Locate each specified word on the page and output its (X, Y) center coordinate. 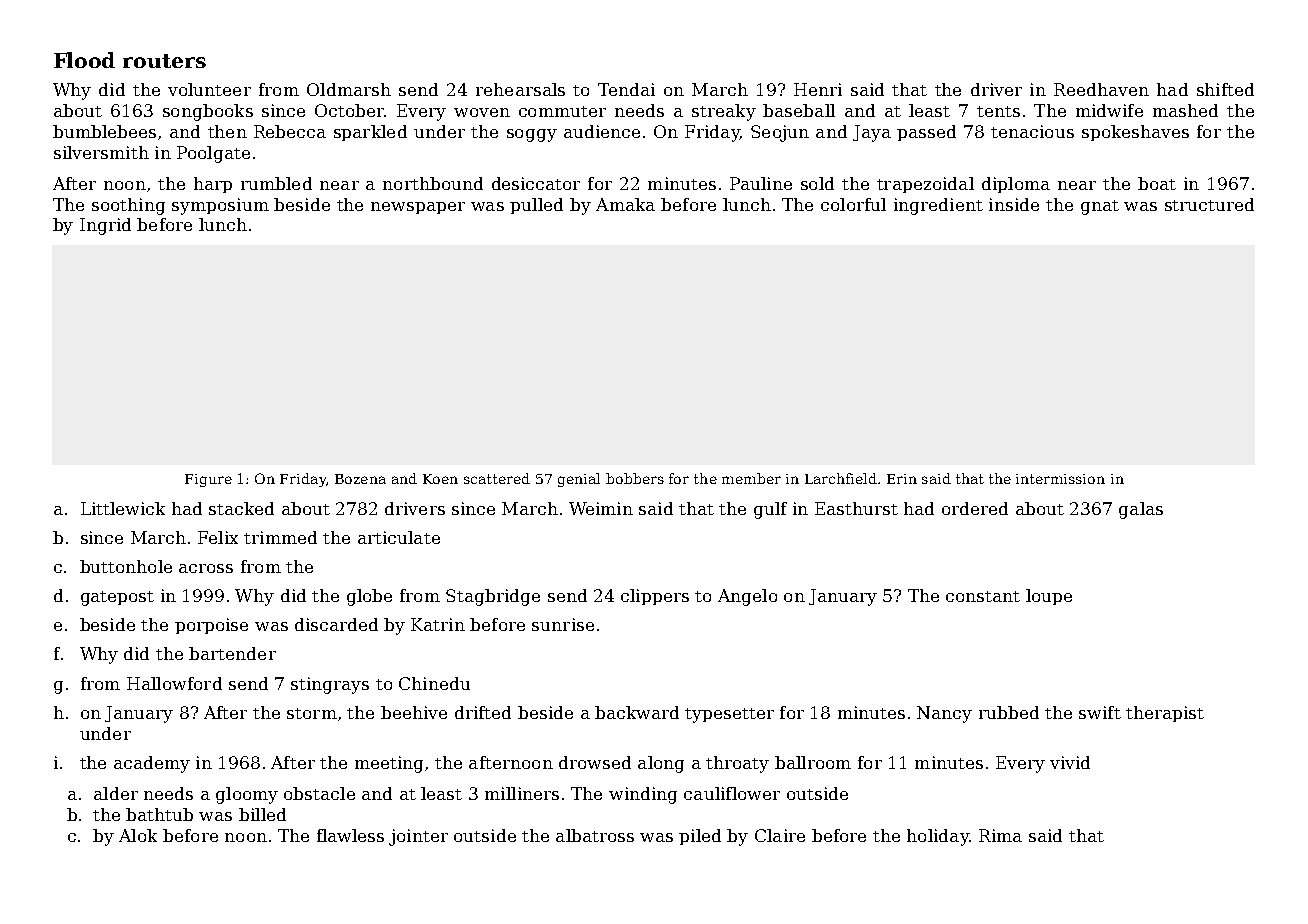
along (661, 764)
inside (1014, 204)
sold (817, 183)
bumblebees (104, 131)
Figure (208, 480)
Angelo (747, 597)
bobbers (635, 478)
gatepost (117, 598)
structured (1209, 204)
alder (116, 793)
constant (983, 596)
